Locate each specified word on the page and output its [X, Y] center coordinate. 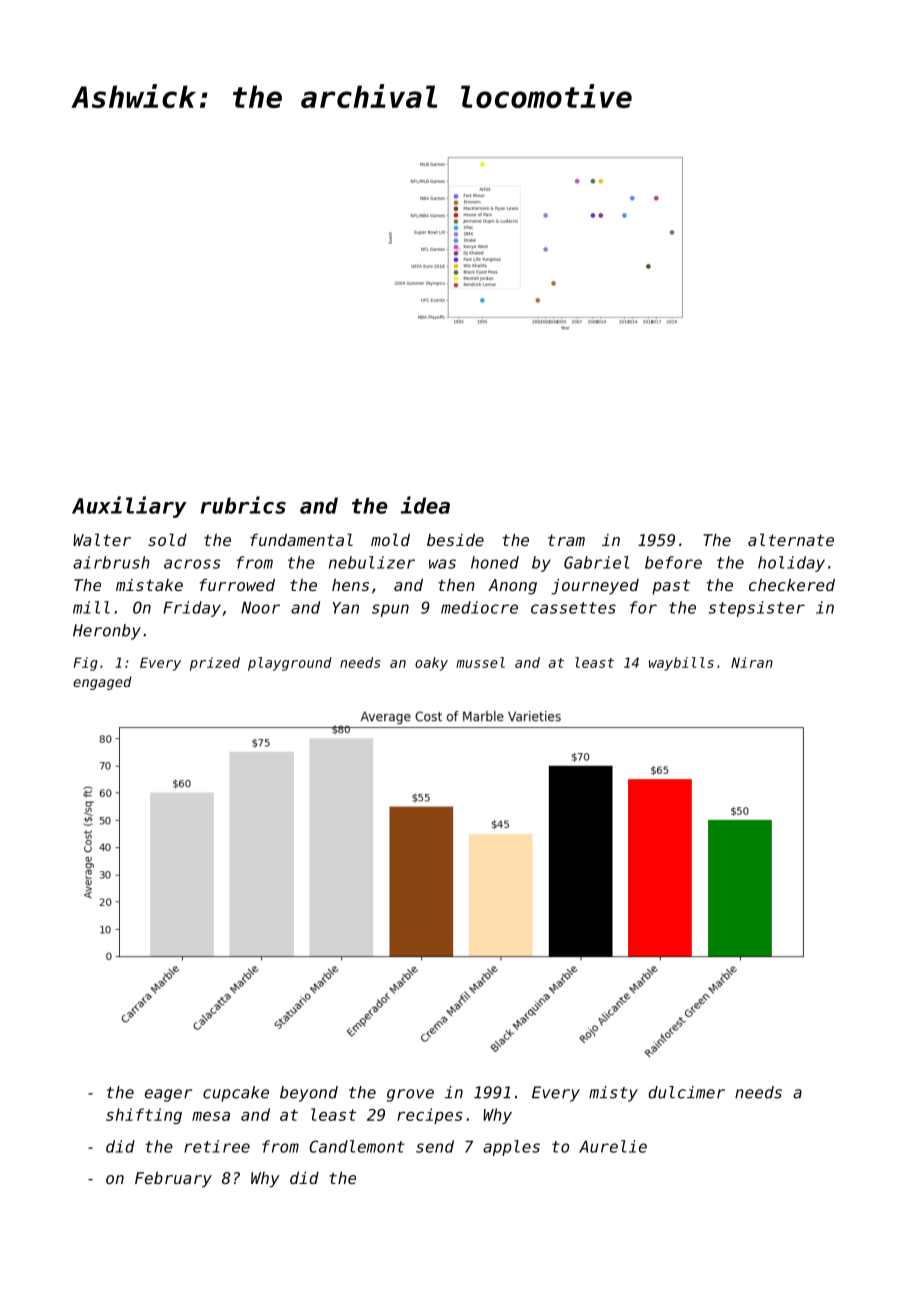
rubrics [243, 505]
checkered [792, 585]
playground [290, 664]
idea [425, 505]
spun [390, 610]
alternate [791, 539]
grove [410, 1095]
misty [613, 1094]
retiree [217, 1146]
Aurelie [613, 1146]
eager [168, 1095]
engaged [102, 683]
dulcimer [686, 1092]
